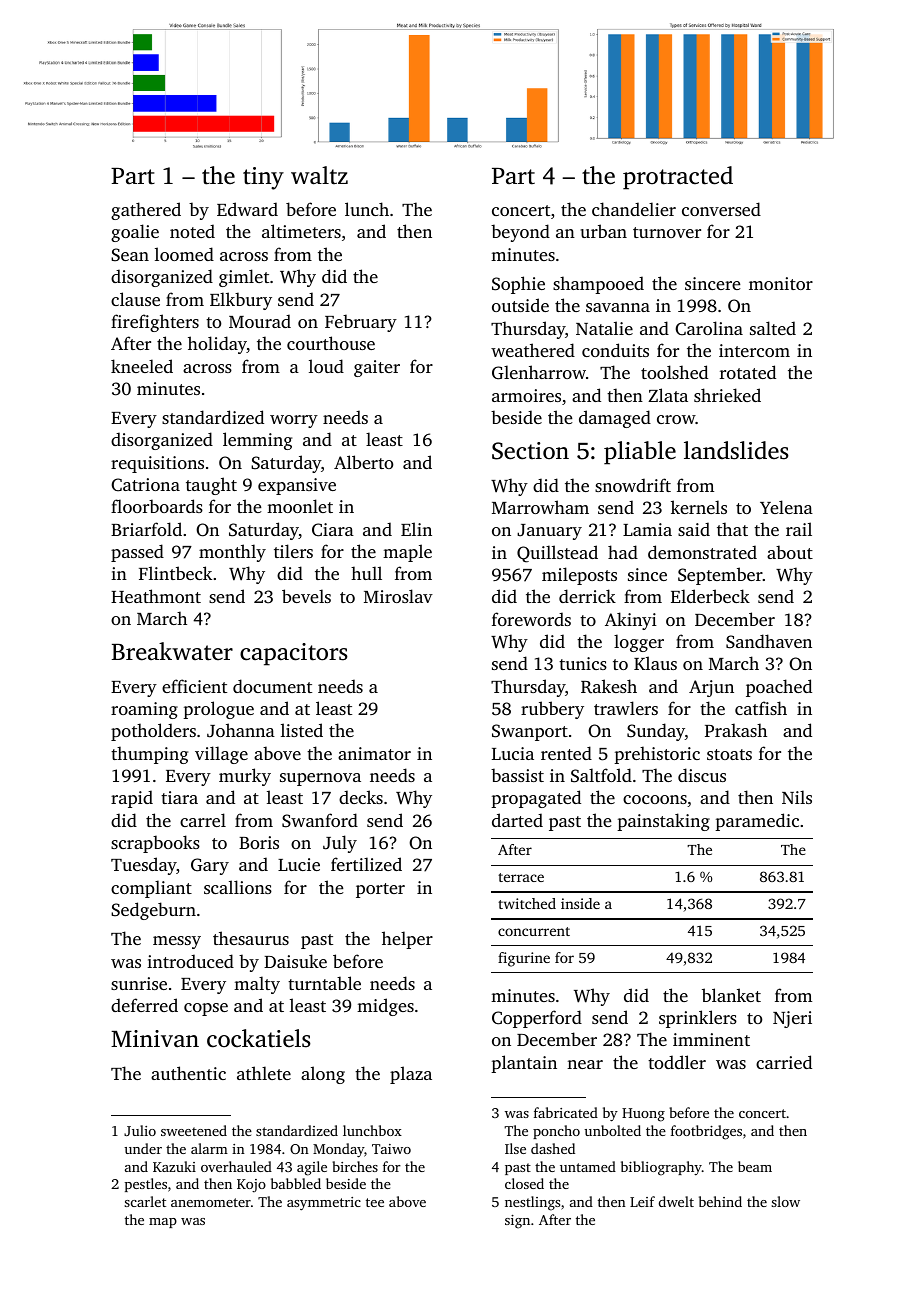 The image size is (924, 1311). What do you see at coordinates (540, 507) in the screenshot?
I see `Marrowham` at bounding box center [540, 507].
